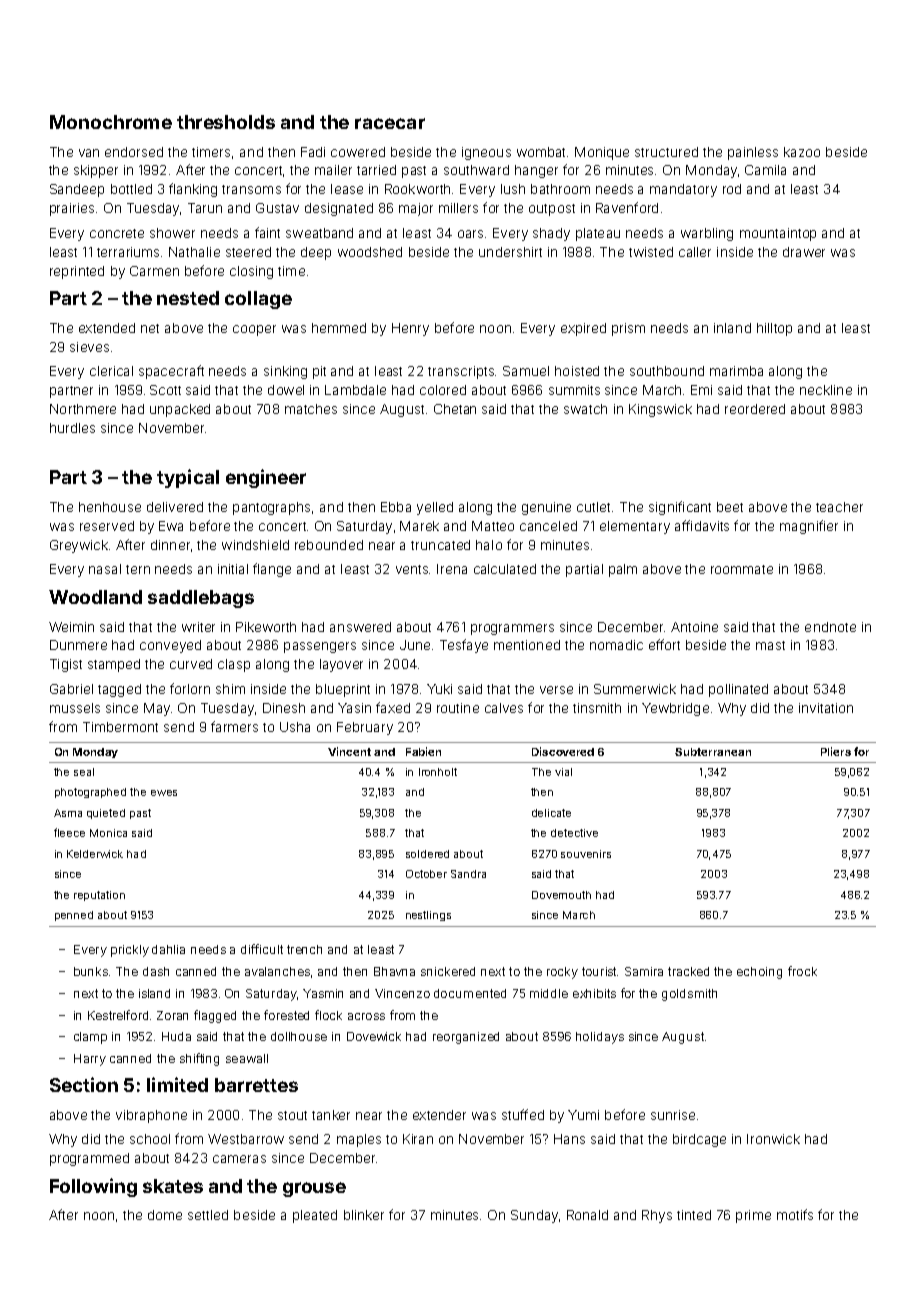  I want to click on thresholds, so click(226, 122).
